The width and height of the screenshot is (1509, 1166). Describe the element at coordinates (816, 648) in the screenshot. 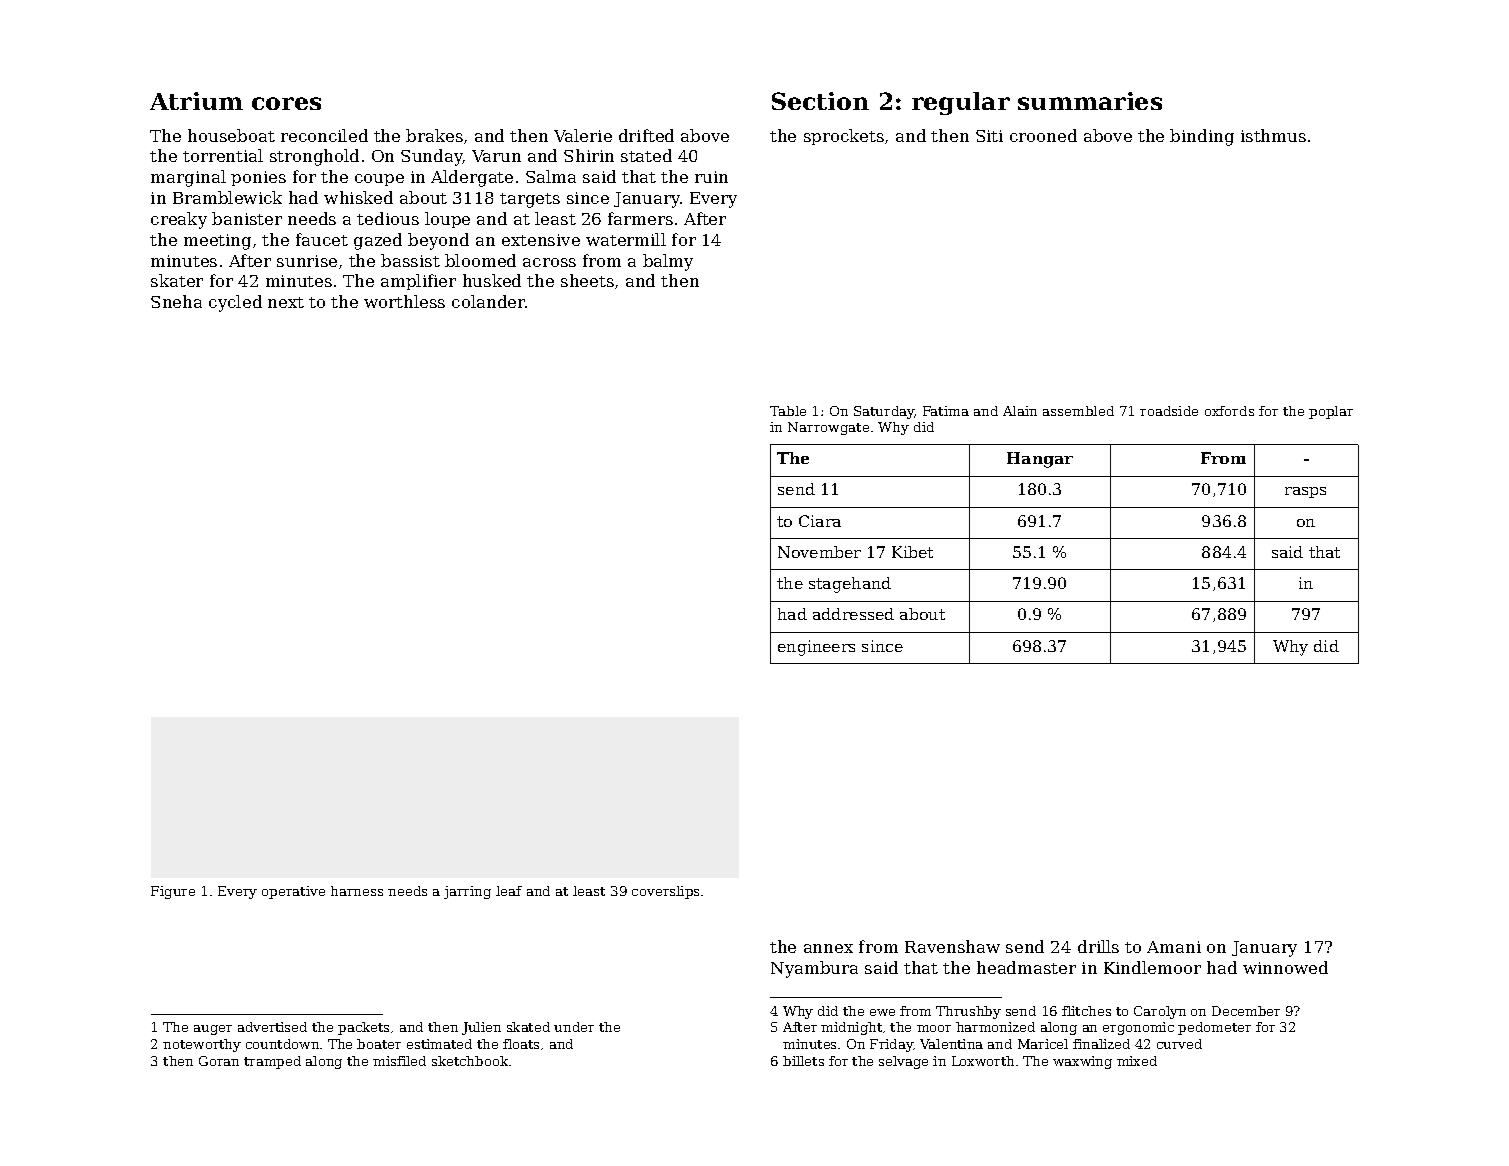

I see `engineers` at that location.
